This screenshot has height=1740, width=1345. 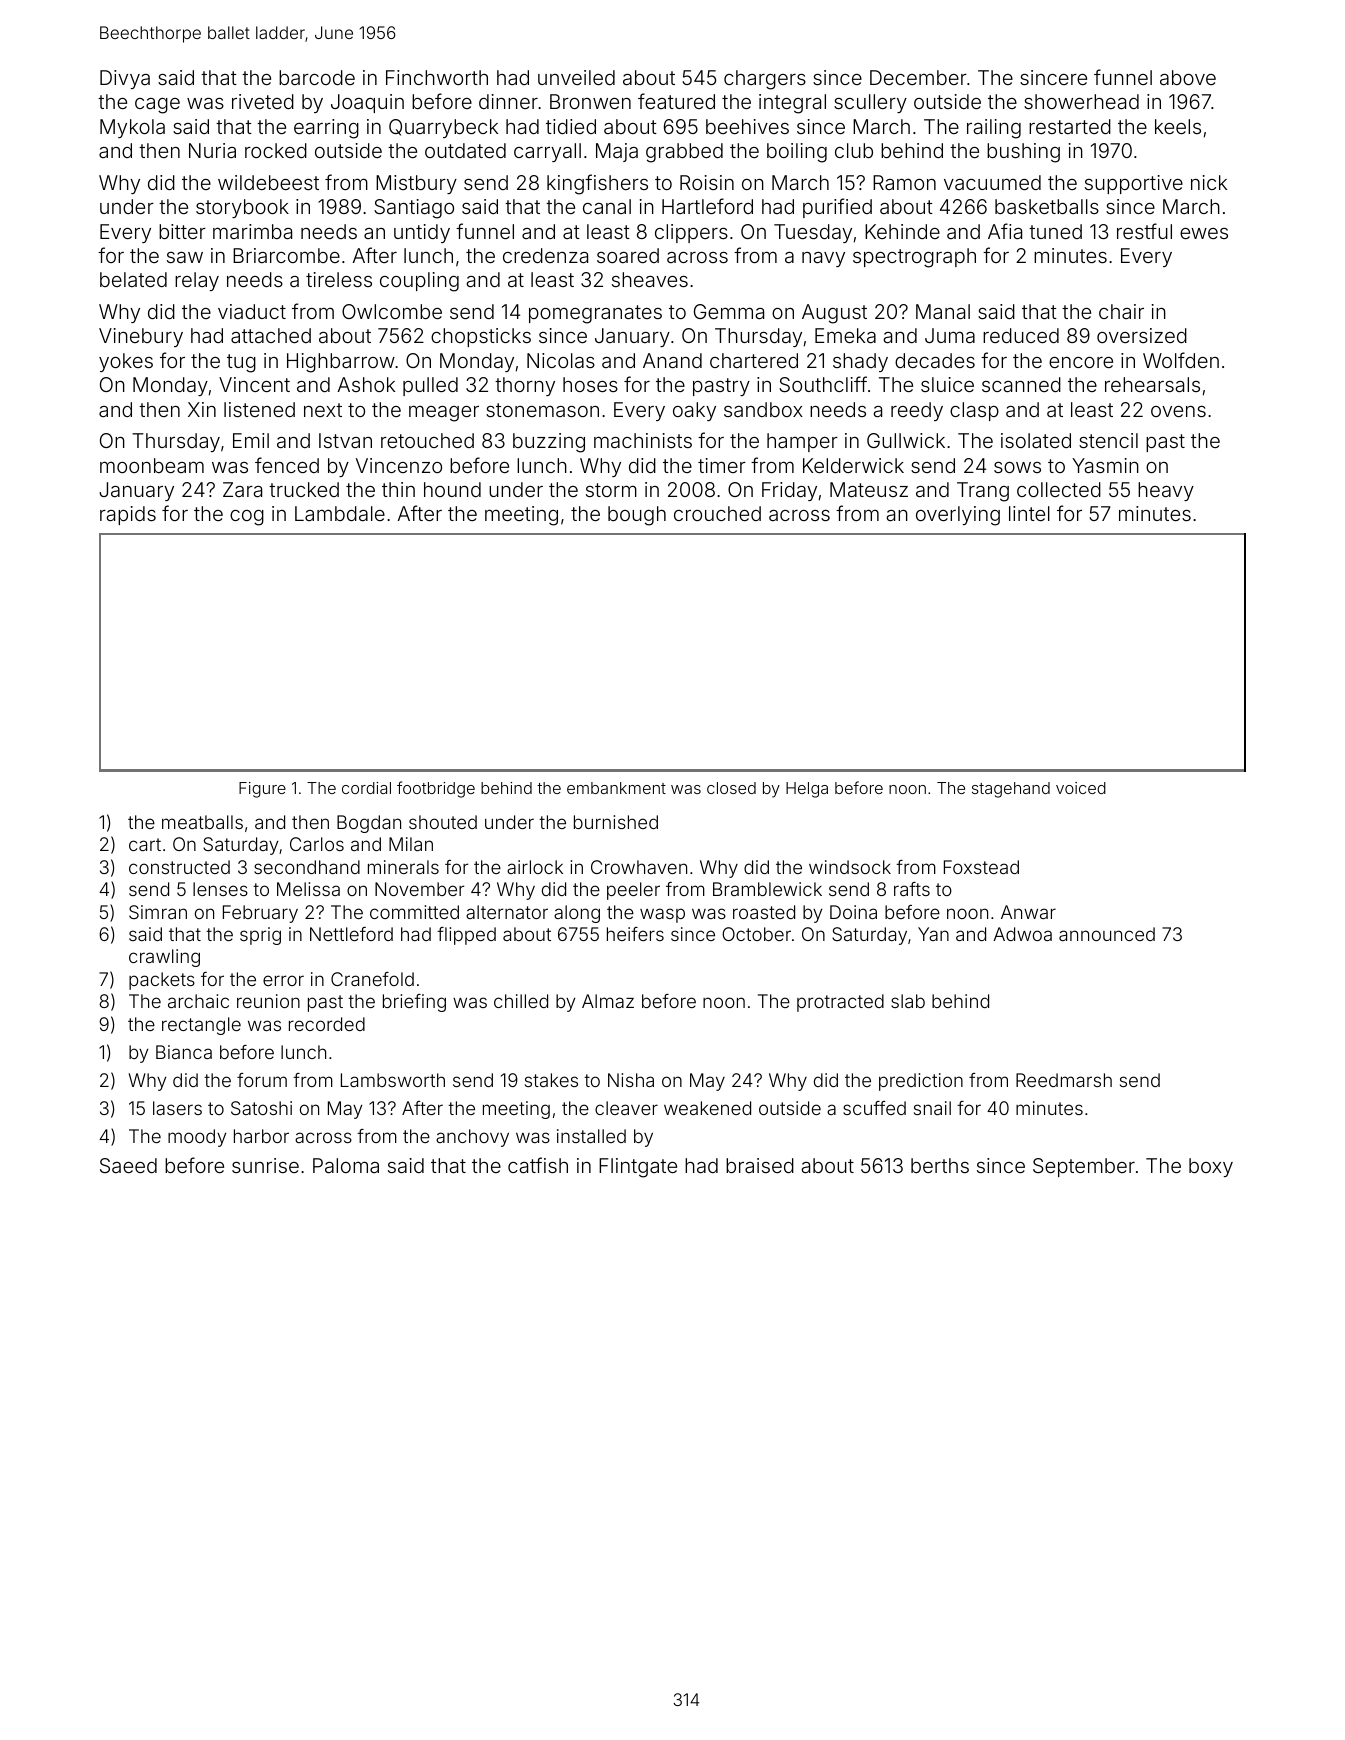 I want to click on footbridge, so click(x=436, y=789).
